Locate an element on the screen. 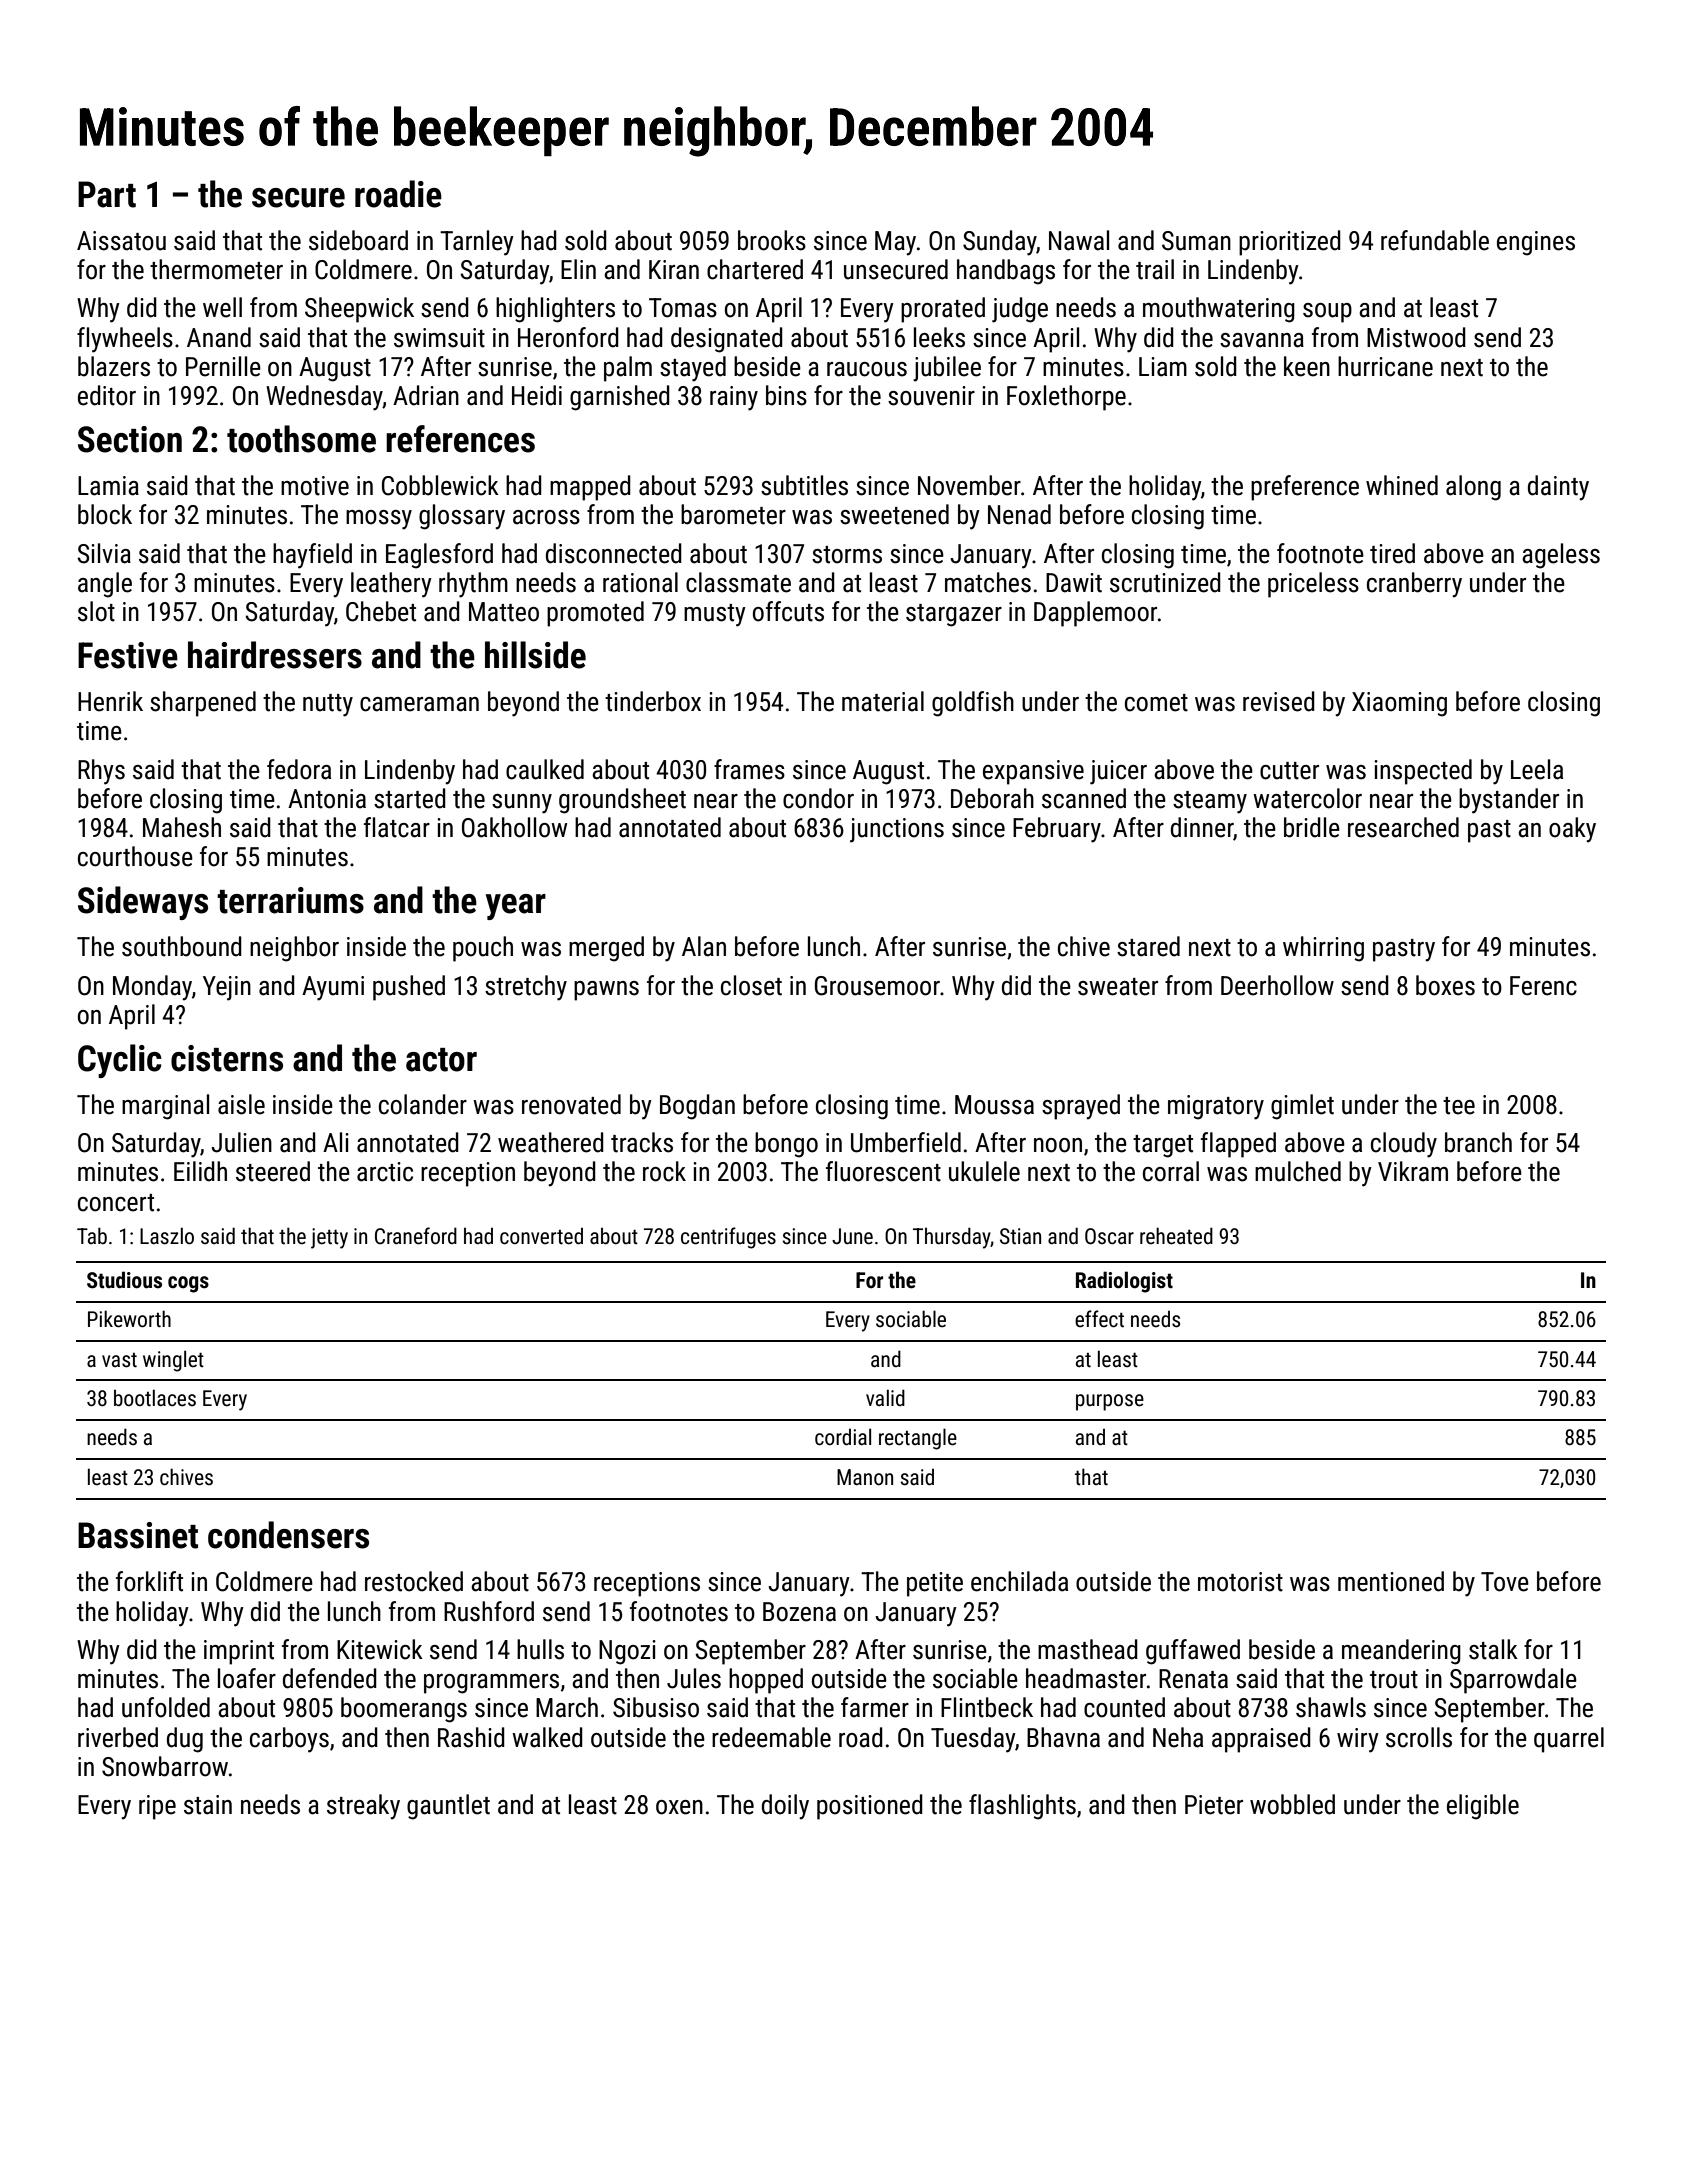 This screenshot has width=1683, height=2178. Aissatou is located at coordinates (121, 241).
